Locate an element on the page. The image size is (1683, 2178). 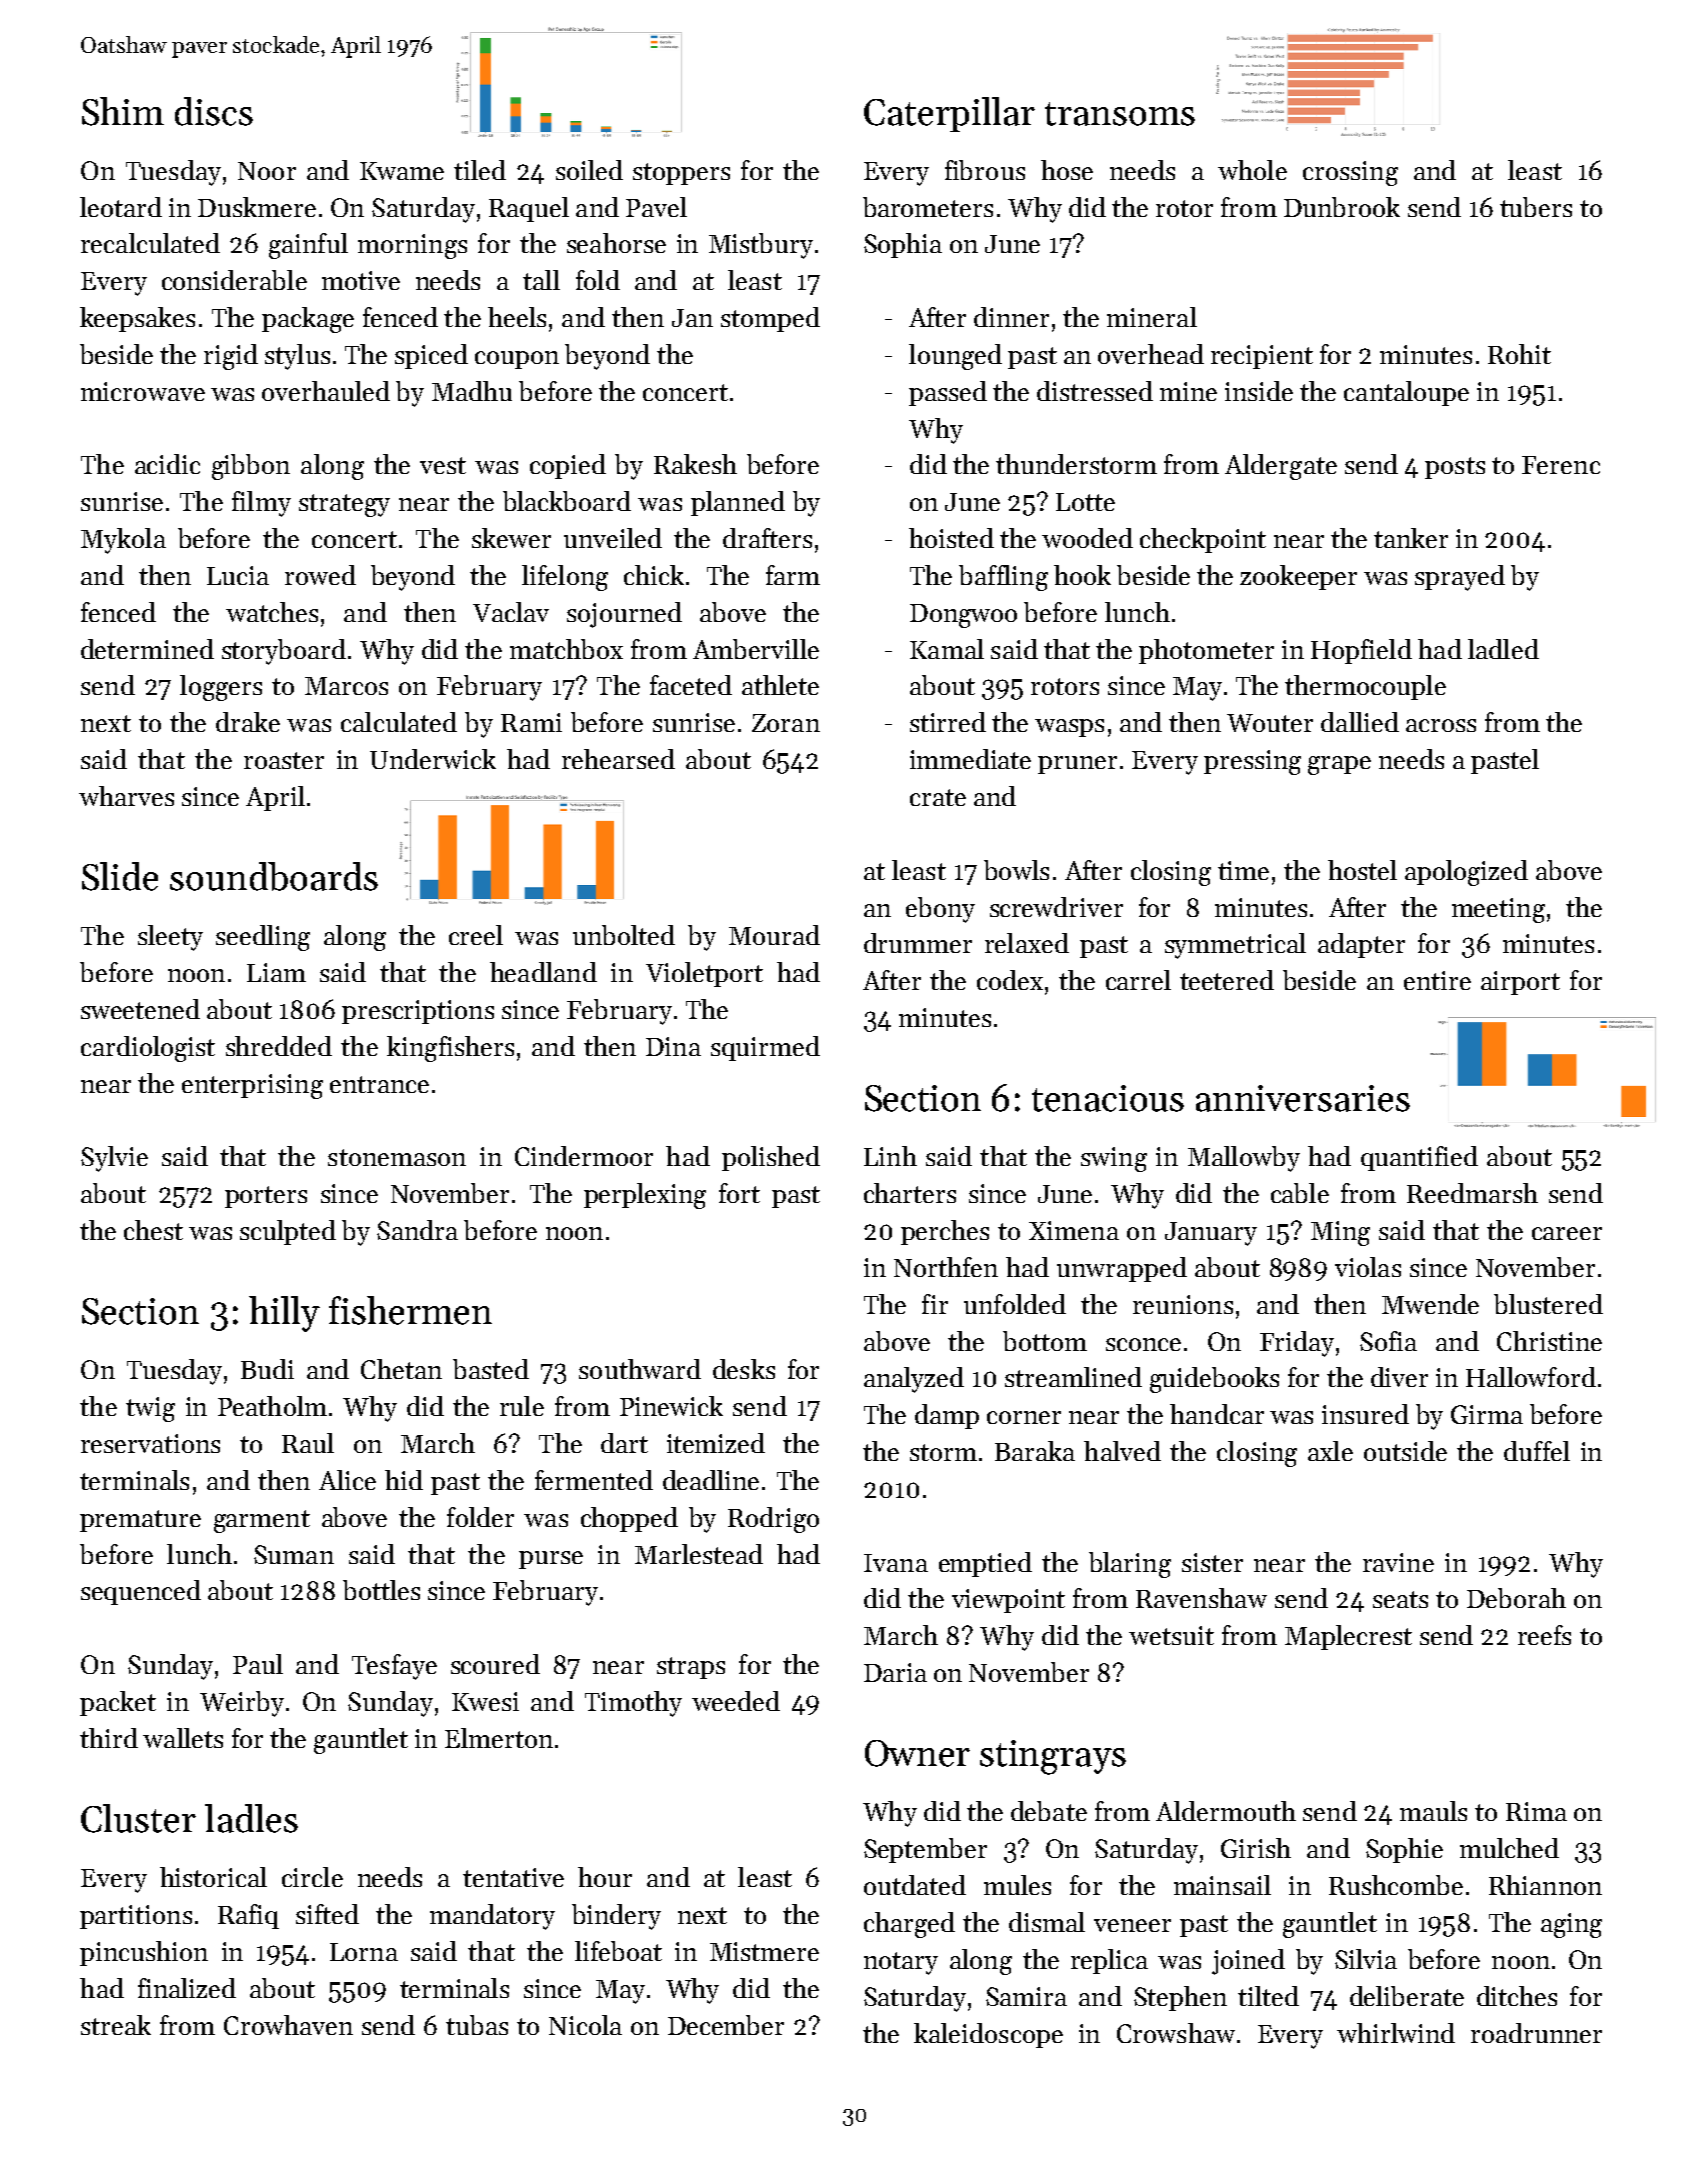
Linh is located at coordinates (890, 1156).
